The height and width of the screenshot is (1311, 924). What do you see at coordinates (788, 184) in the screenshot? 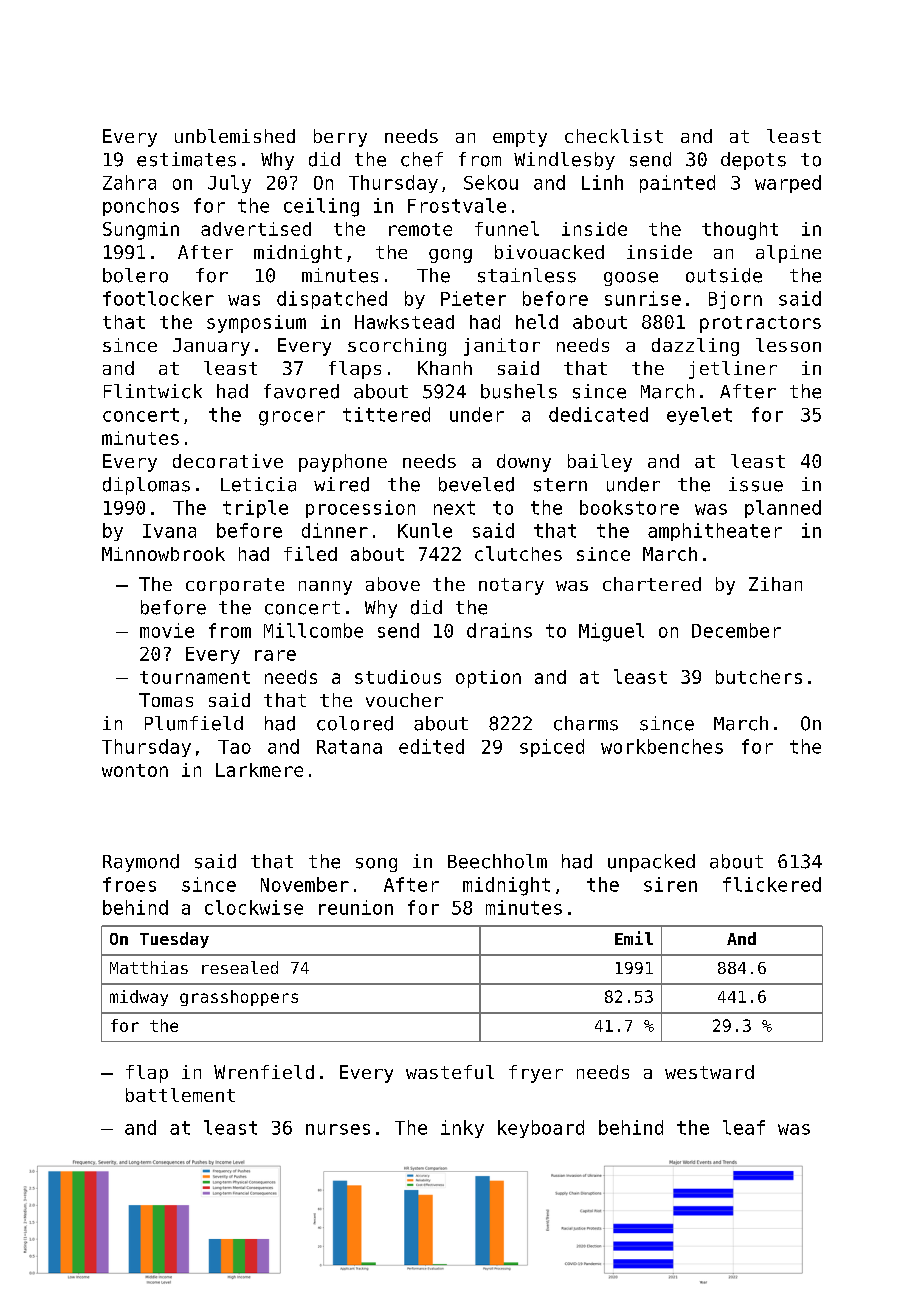
I see `warped` at bounding box center [788, 184].
